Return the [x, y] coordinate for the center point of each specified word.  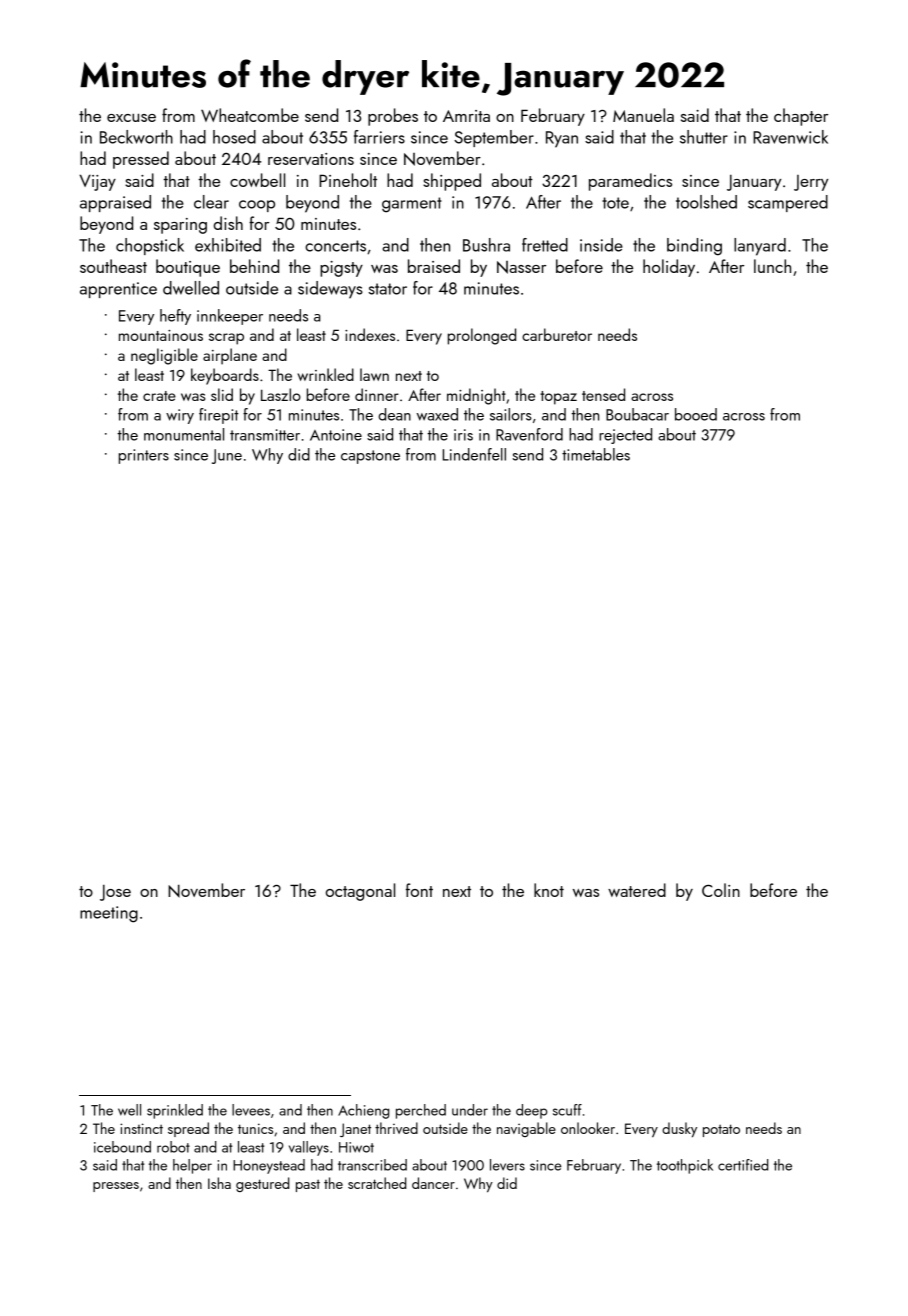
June [227, 456]
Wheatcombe [250, 115]
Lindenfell [474, 454]
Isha [219, 1183]
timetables [596, 454]
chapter [801, 117]
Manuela [643, 115]
